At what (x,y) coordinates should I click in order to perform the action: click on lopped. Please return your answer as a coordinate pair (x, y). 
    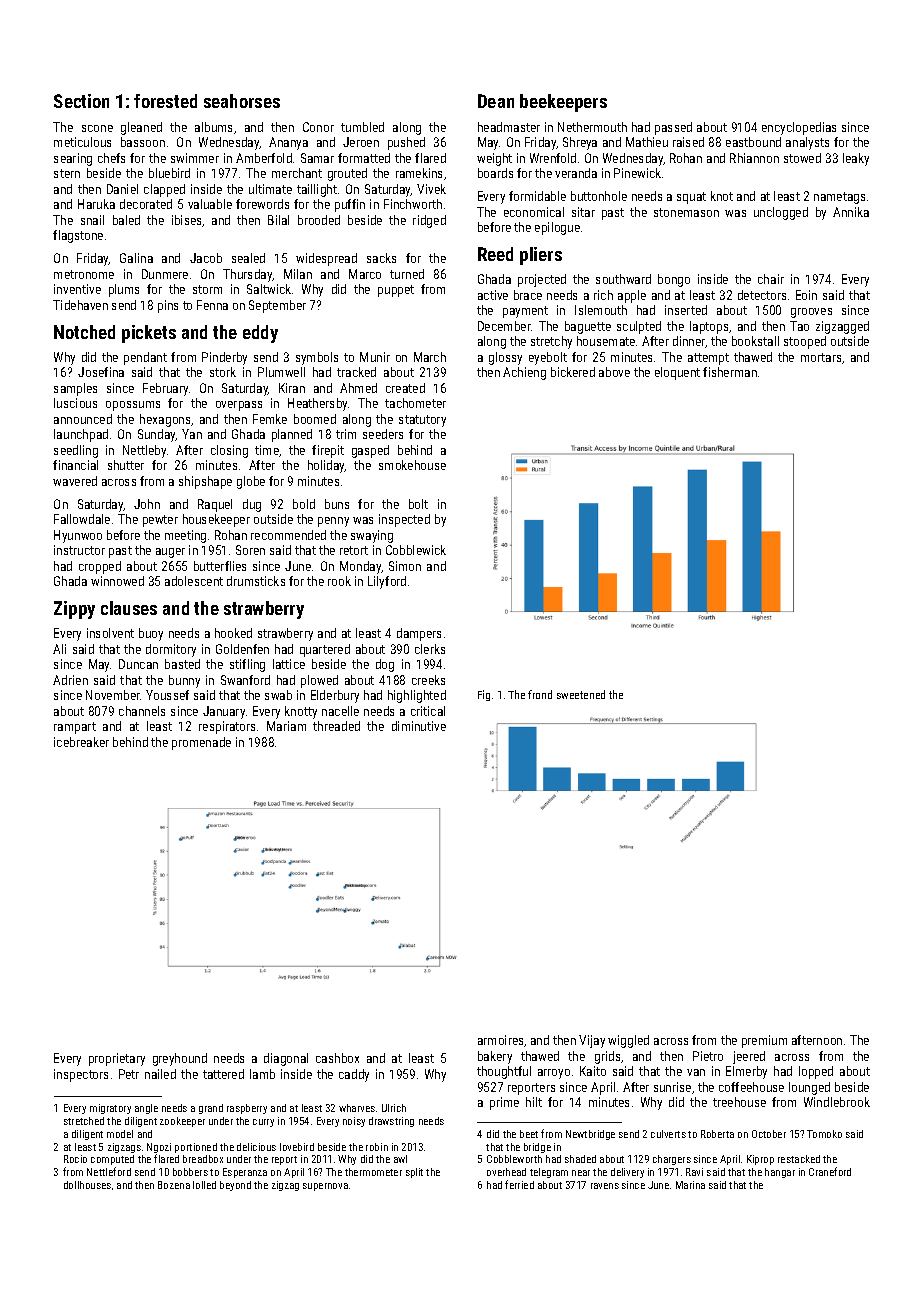
    Looking at the image, I should click on (816, 1072).
